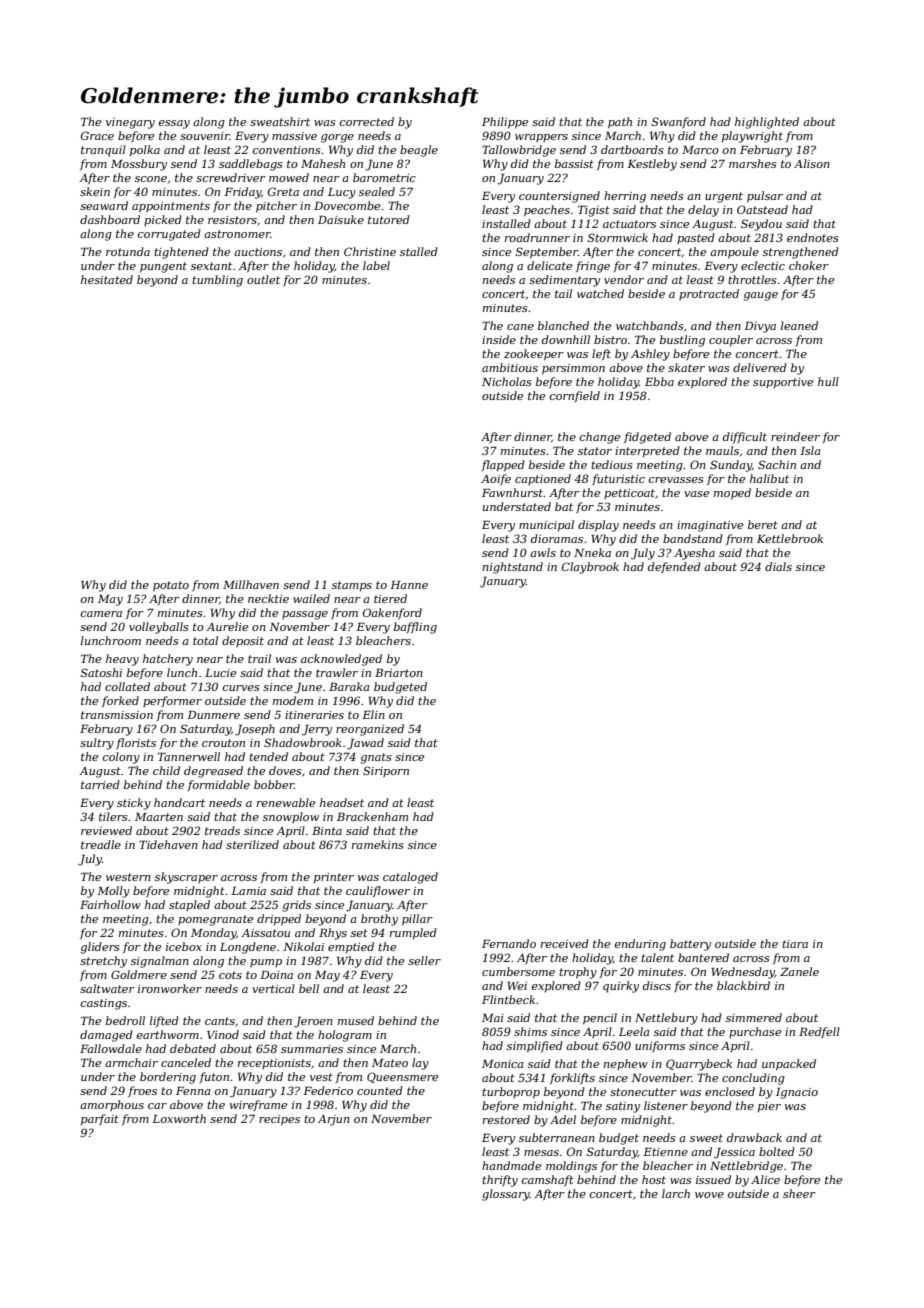  Describe the element at coordinates (237, 234) in the screenshot. I see `astronomer` at that location.
